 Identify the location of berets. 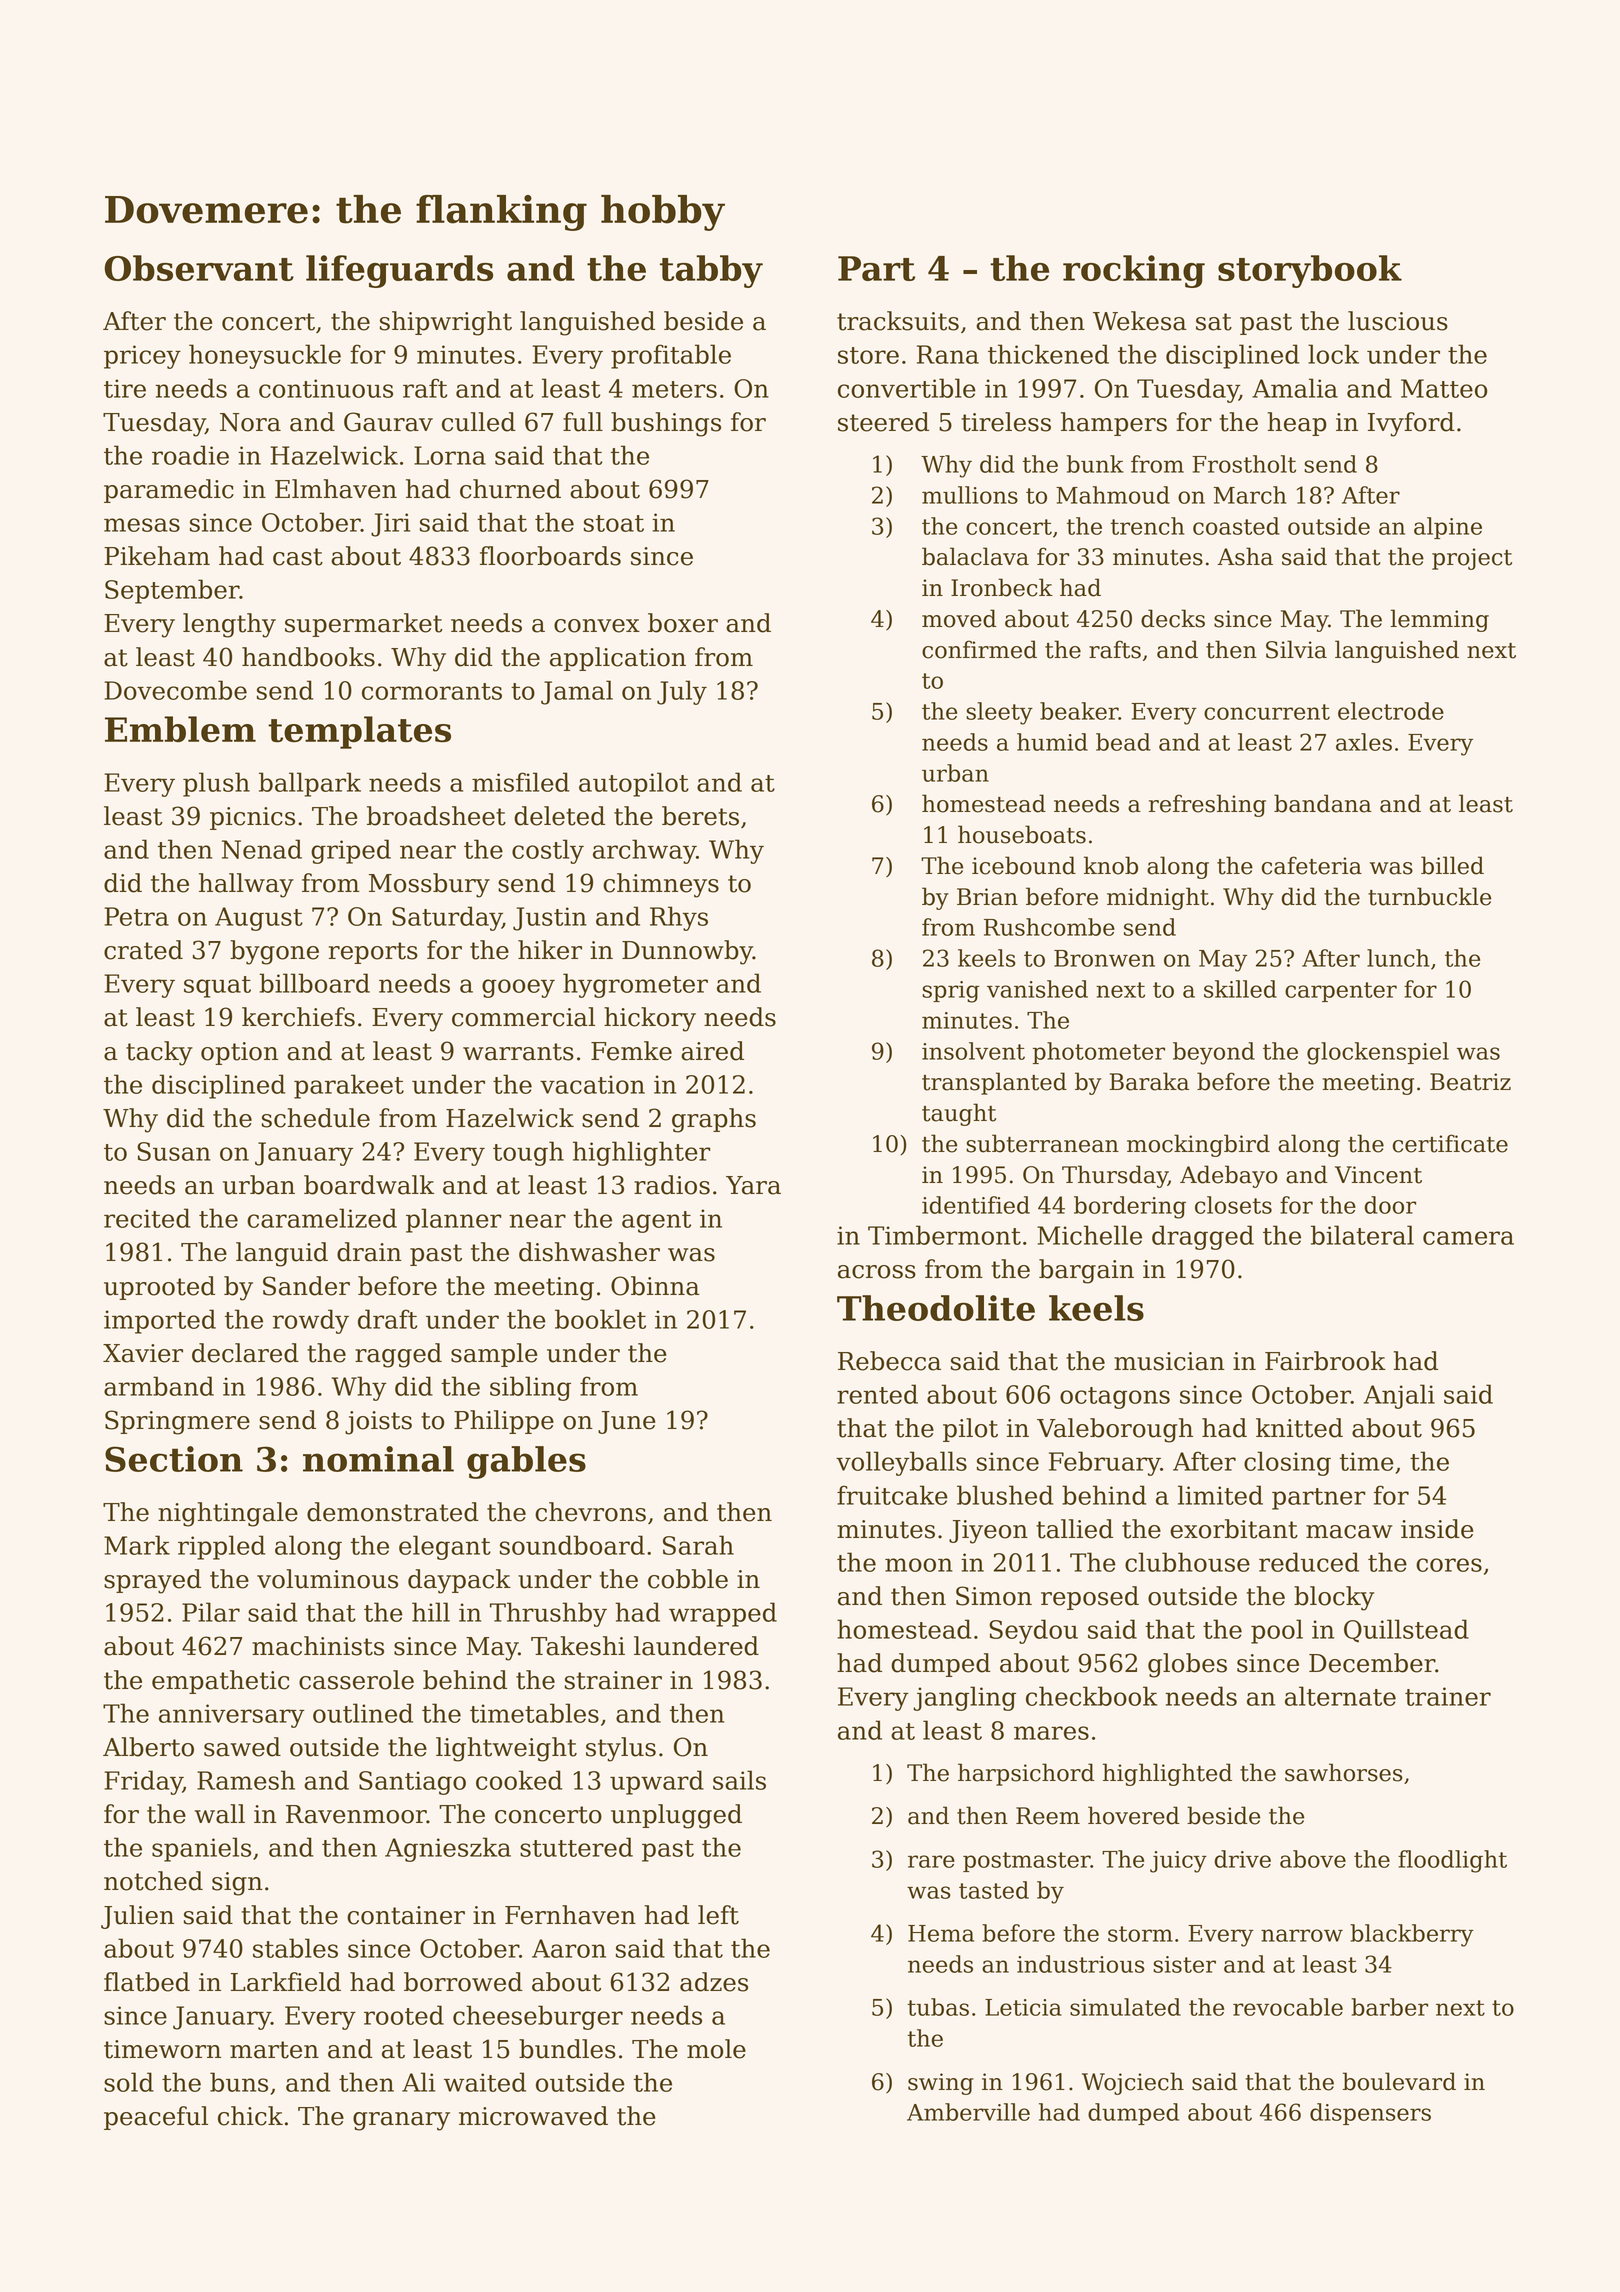
(700, 816).
